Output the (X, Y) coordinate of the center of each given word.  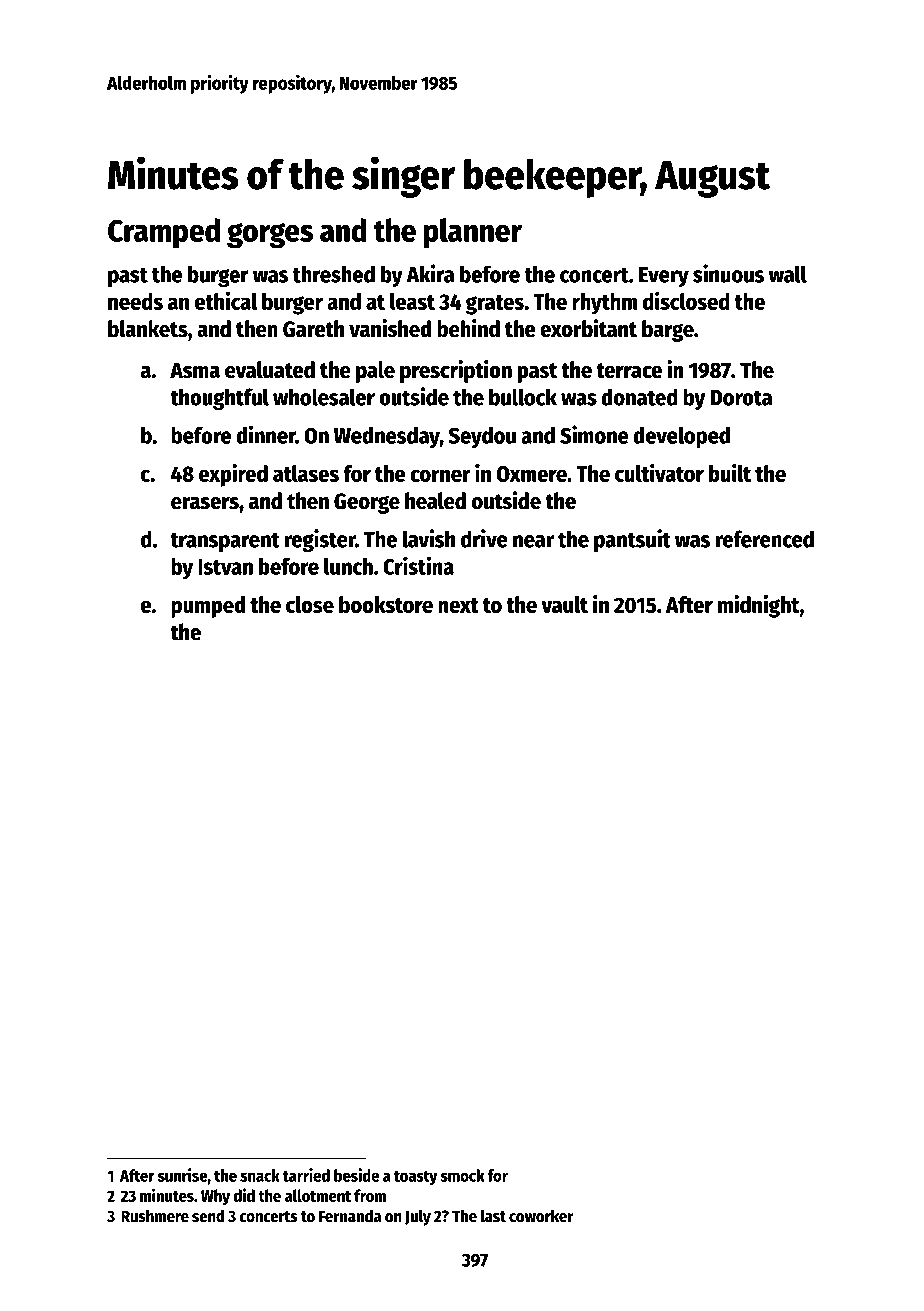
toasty (416, 1178)
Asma (195, 370)
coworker (541, 1216)
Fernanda (350, 1216)
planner (473, 233)
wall (788, 274)
